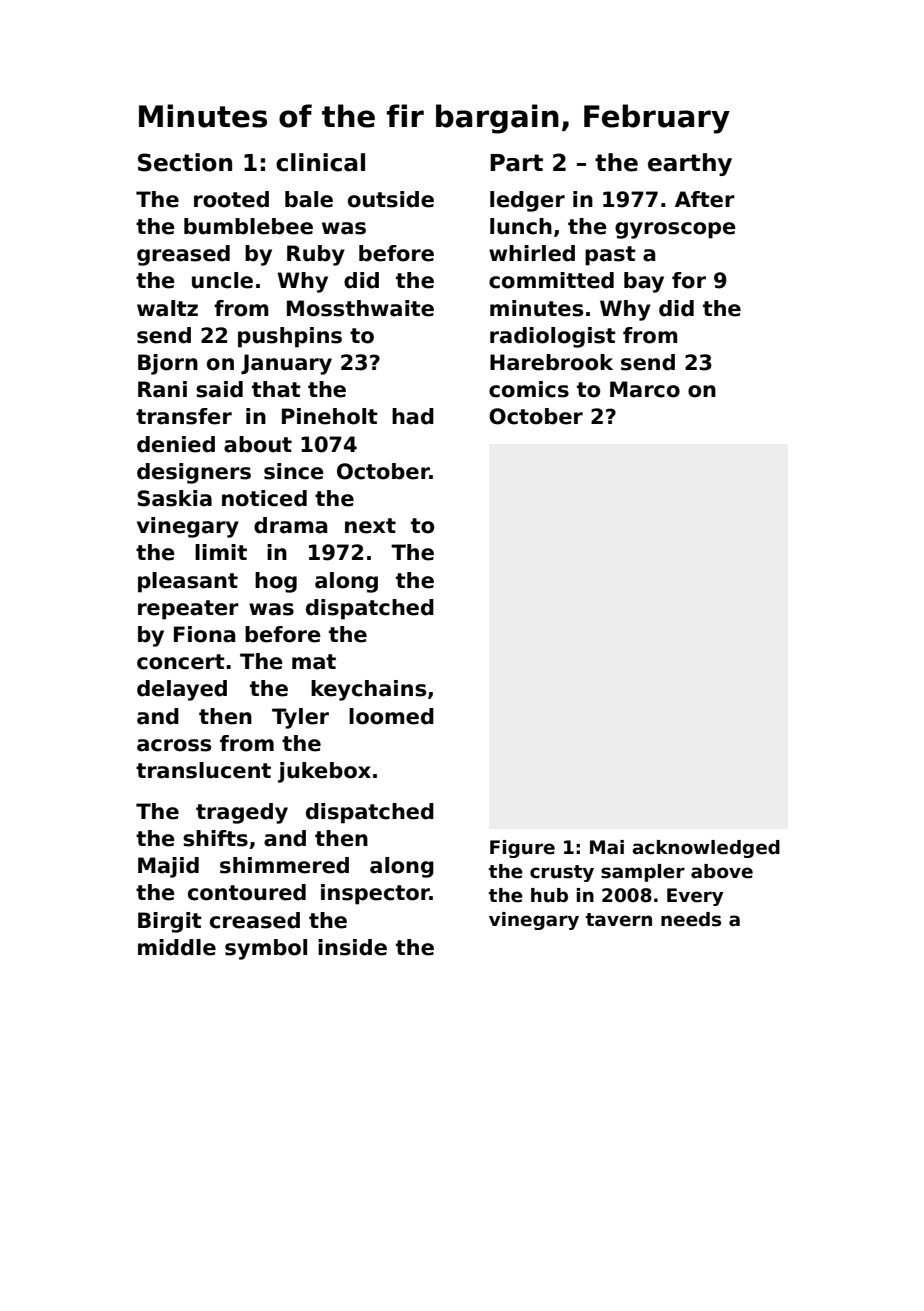 The height and width of the screenshot is (1311, 924). What do you see at coordinates (175, 498) in the screenshot?
I see `Saskia` at bounding box center [175, 498].
